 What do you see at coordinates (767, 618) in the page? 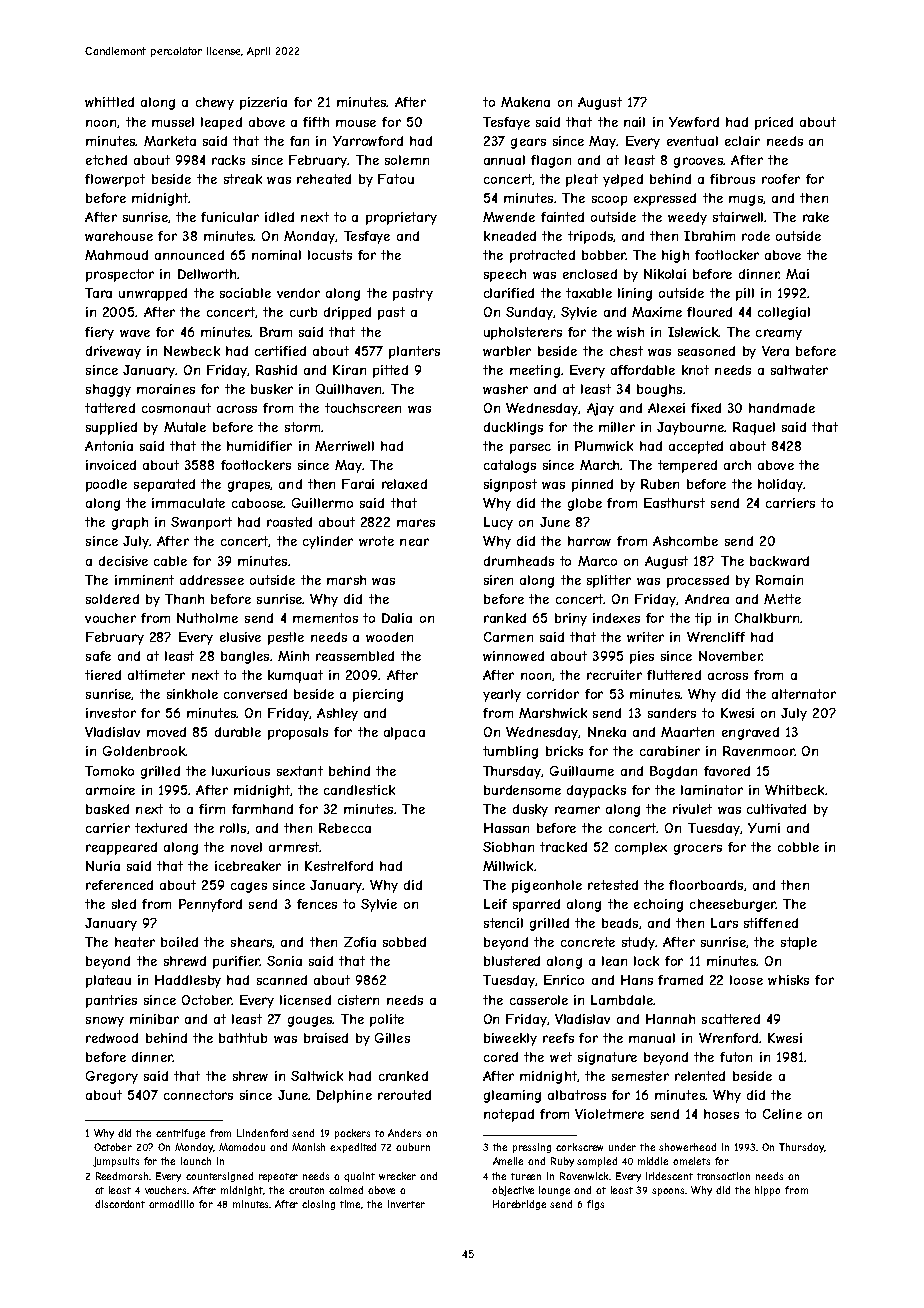
I see `Chalkburn` at bounding box center [767, 618].
